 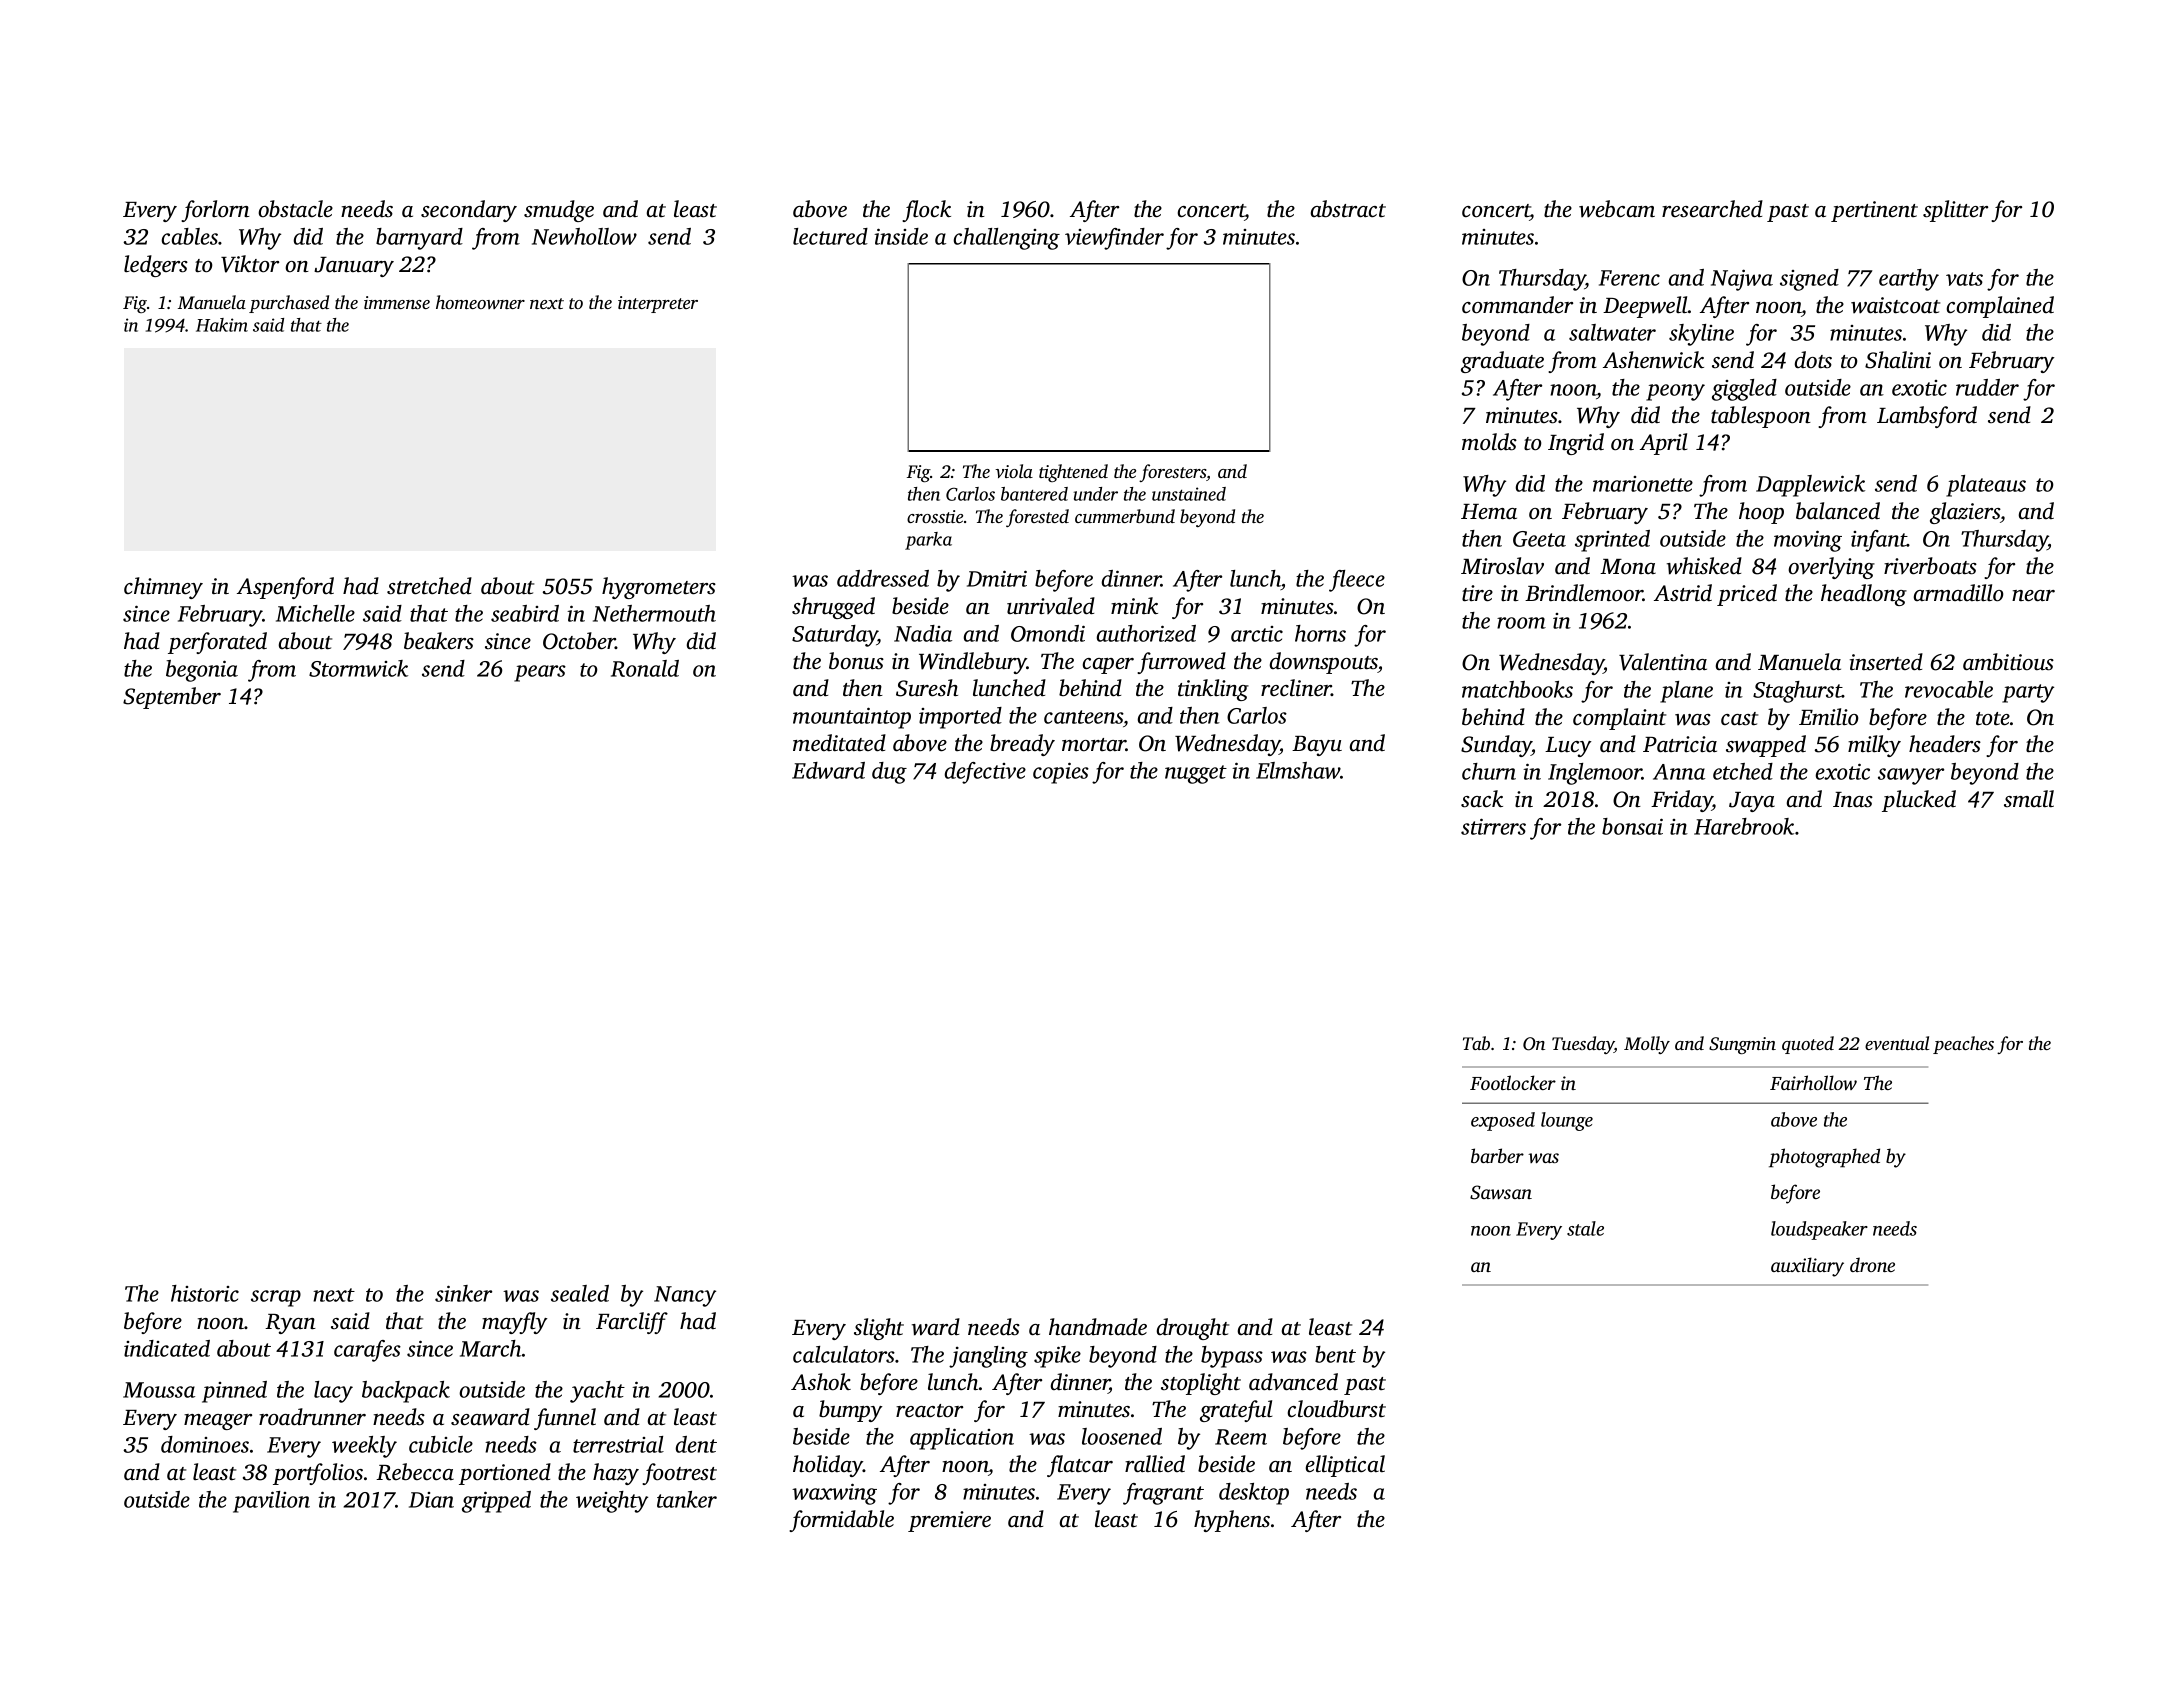 I want to click on splitter, so click(x=1955, y=211).
